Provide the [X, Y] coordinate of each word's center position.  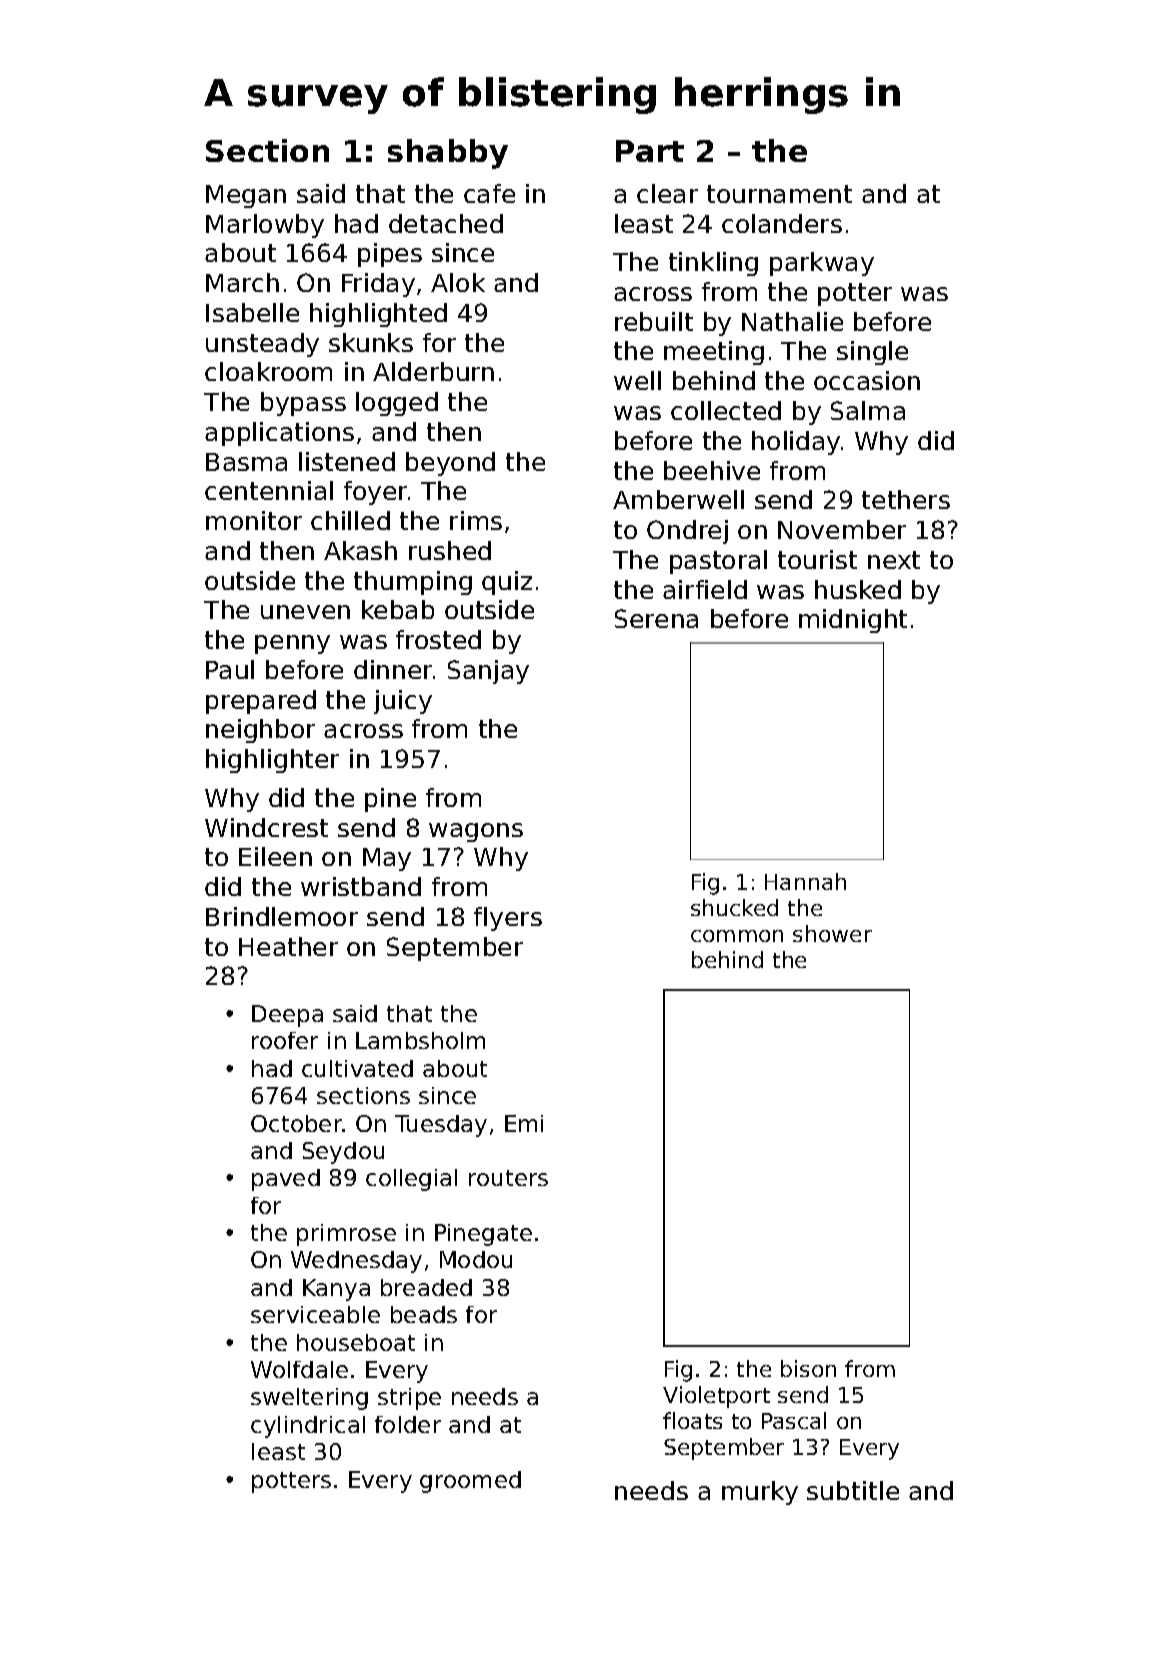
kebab [398, 609]
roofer [285, 1040]
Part [650, 151]
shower [832, 933]
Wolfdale [299, 1369]
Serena [656, 618]
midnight [853, 621]
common [737, 936]
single [872, 353]
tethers [906, 499]
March [242, 282]
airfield [705, 589]
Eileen [275, 856]
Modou [476, 1259]
